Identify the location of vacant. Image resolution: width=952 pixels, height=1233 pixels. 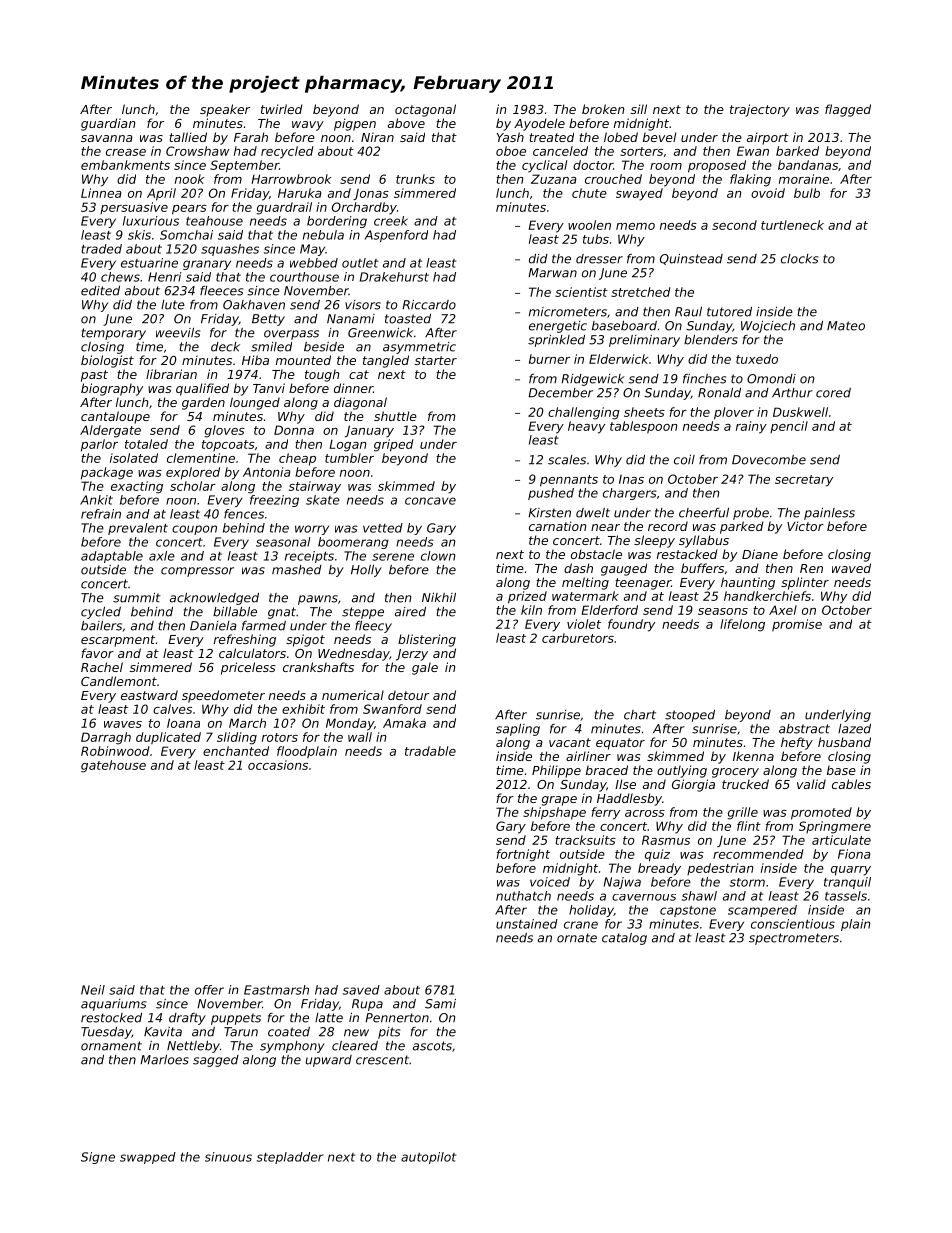
(570, 742).
